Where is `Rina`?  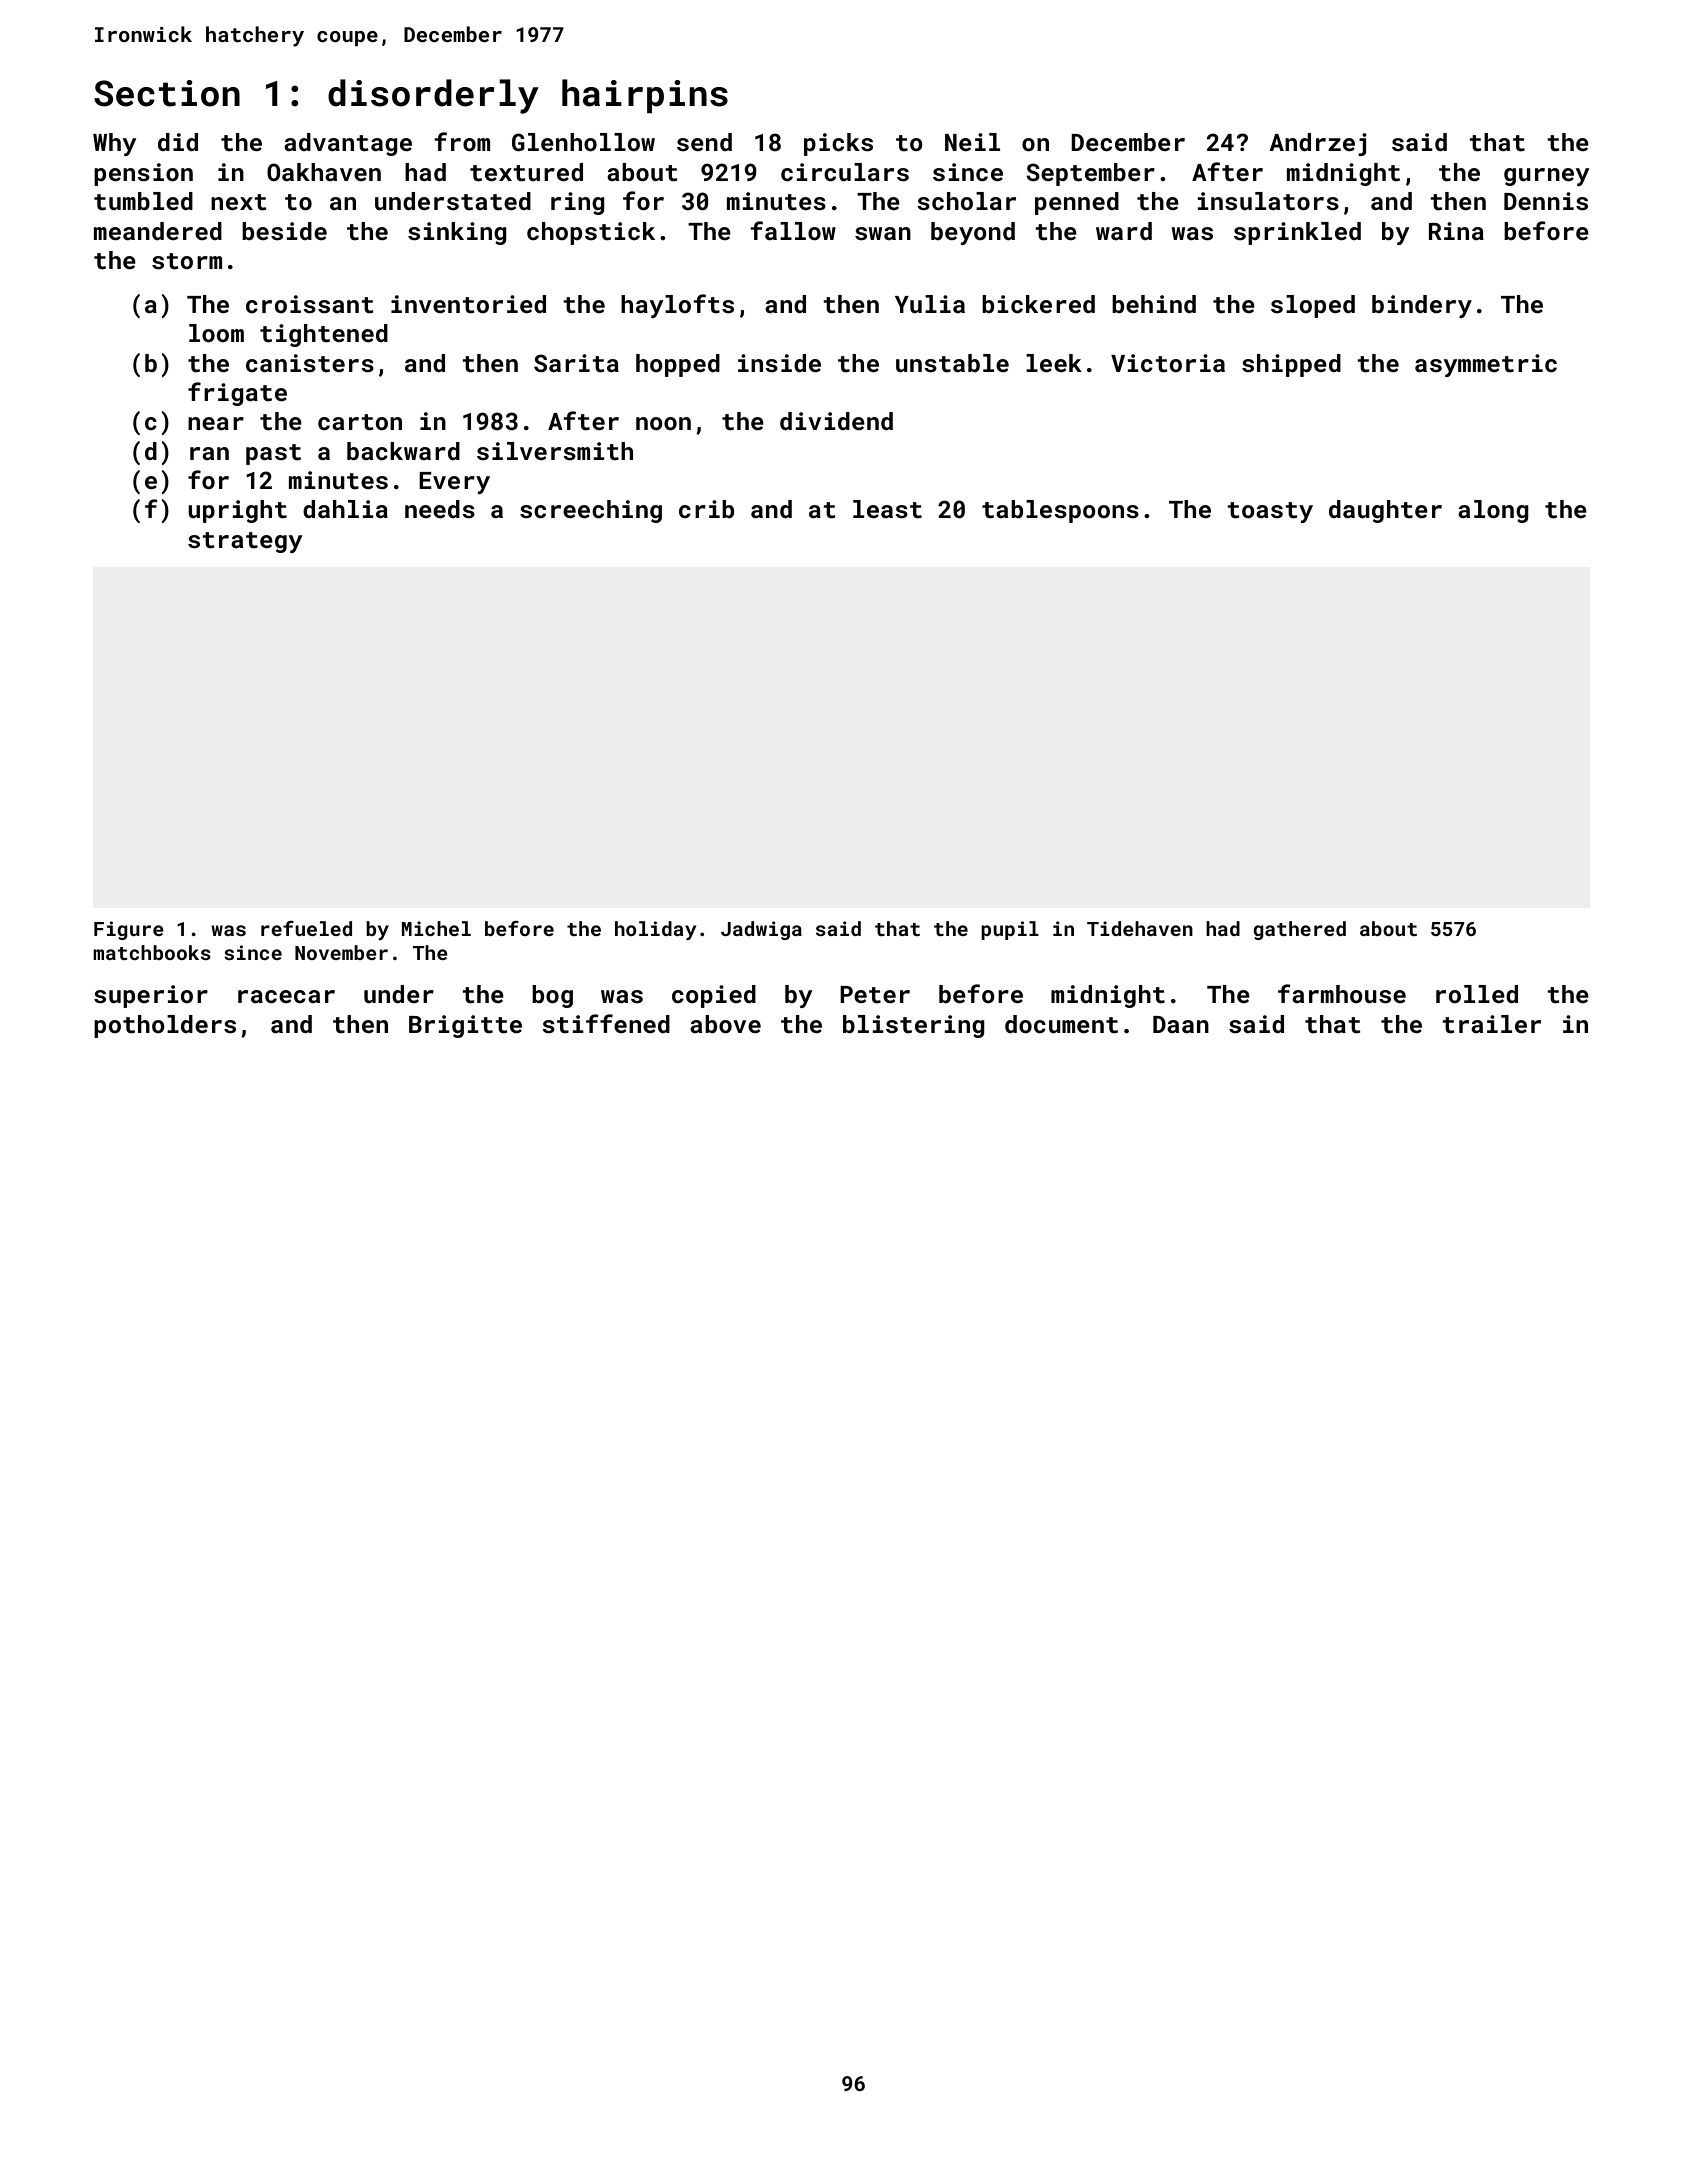 Rina is located at coordinates (1456, 231).
